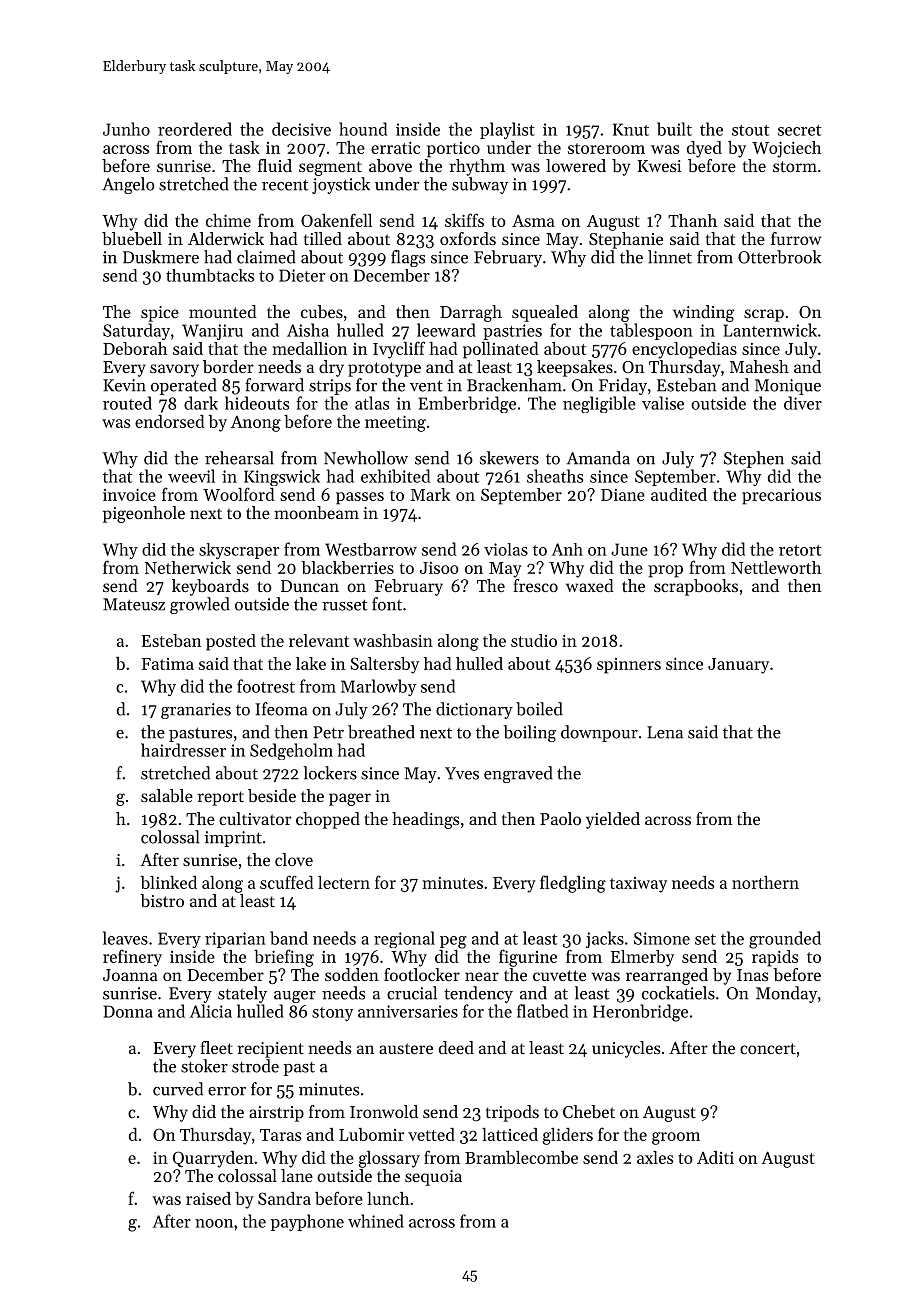 The height and width of the page is (1311, 924). What do you see at coordinates (307, 1222) in the page?
I see `payphone` at bounding box center [307, 1222].
